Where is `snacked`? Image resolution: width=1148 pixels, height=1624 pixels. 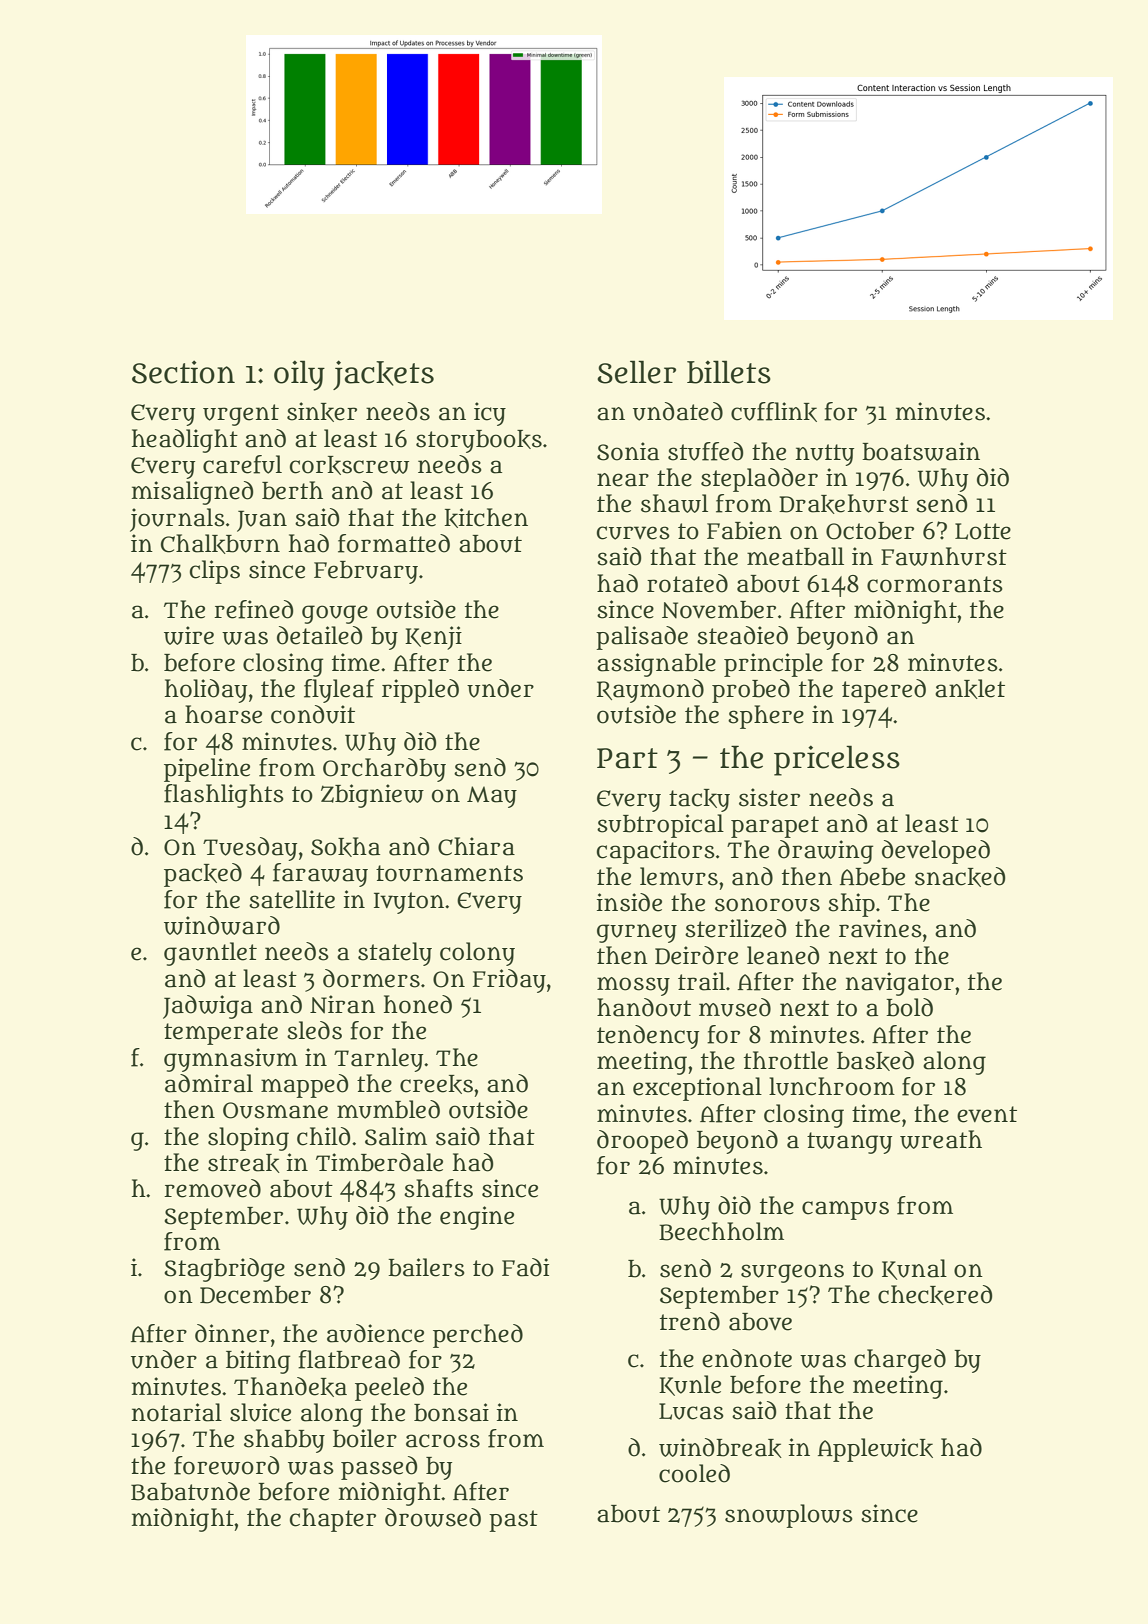
snacked is located at coordinates (960, 877).
